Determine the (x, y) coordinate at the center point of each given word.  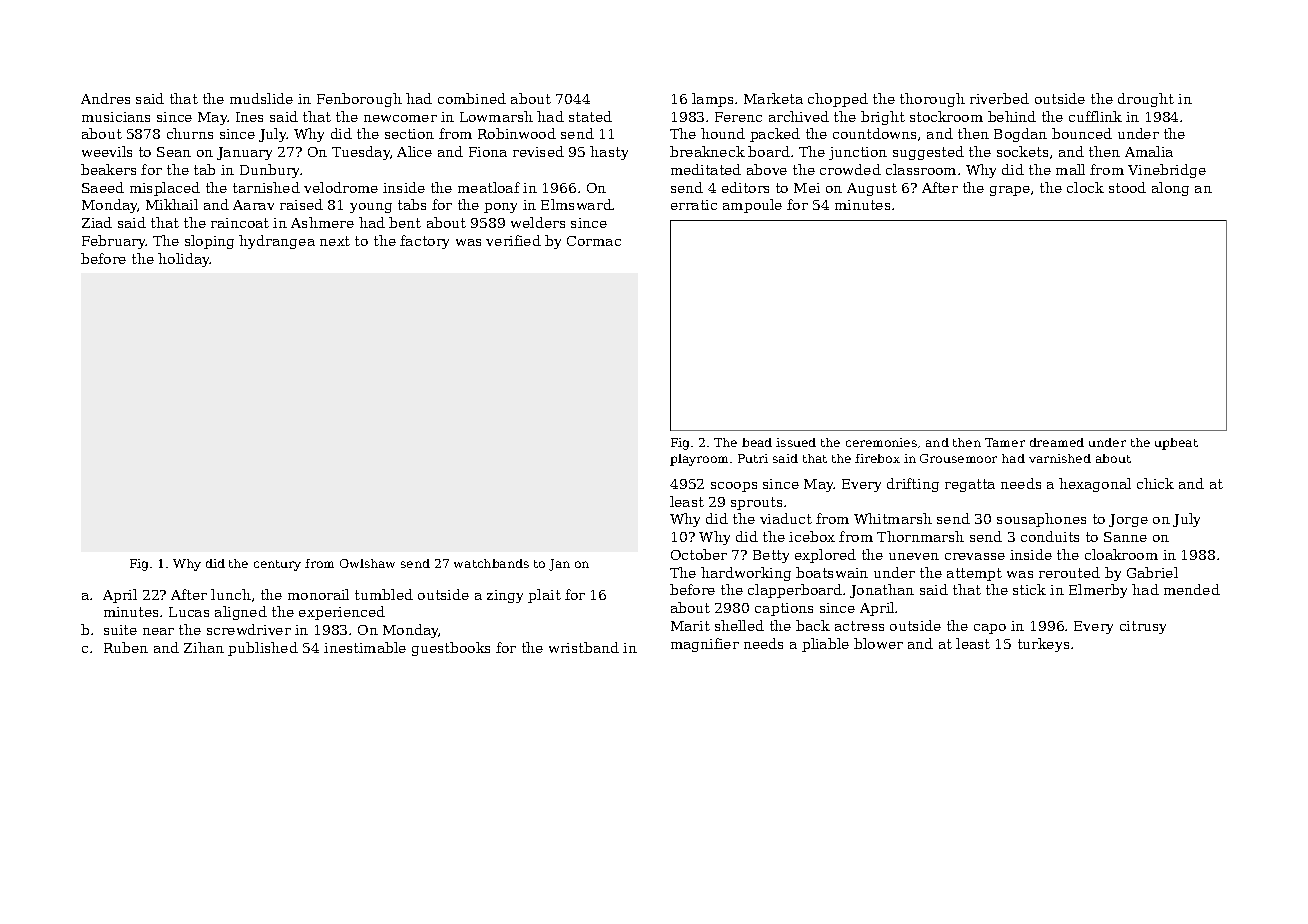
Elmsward (576, 204)
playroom (699, 460)
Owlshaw (367, 563)
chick (1155, 483)
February (114, 242)
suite (120, 630)
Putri (753, 458)
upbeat (1176, 444)
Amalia (1149, 151)
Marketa (773, 98)
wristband (584, 647)
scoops (734, 487)
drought (1146, 100)
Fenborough (359, 100)
